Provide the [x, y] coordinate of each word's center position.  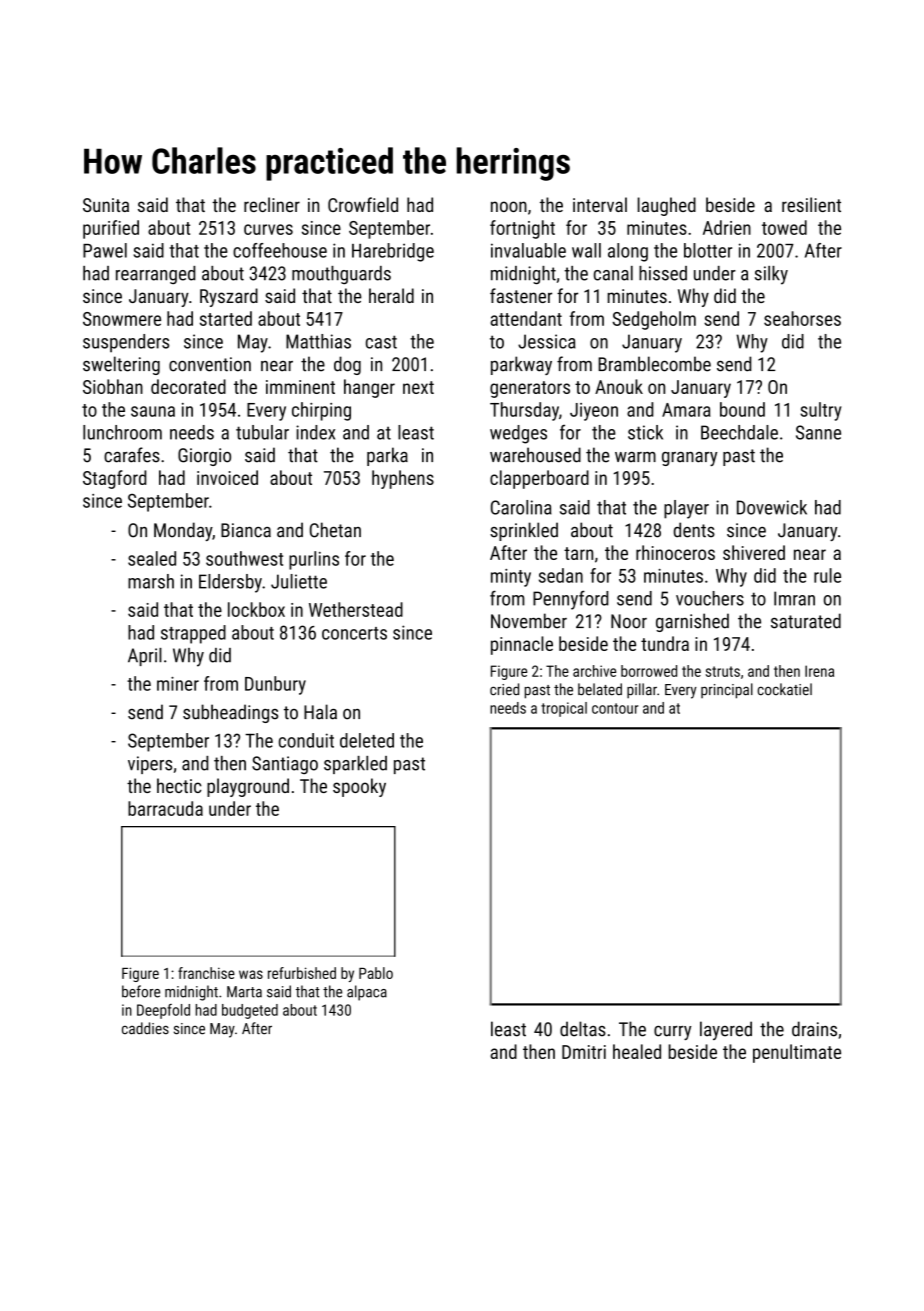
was [251, 974]
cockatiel [784, 689]
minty [511, 578]
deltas [583, 1029]
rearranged [155, 275]
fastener [521, 295]
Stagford [114, 479]
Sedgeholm [654, 320]
